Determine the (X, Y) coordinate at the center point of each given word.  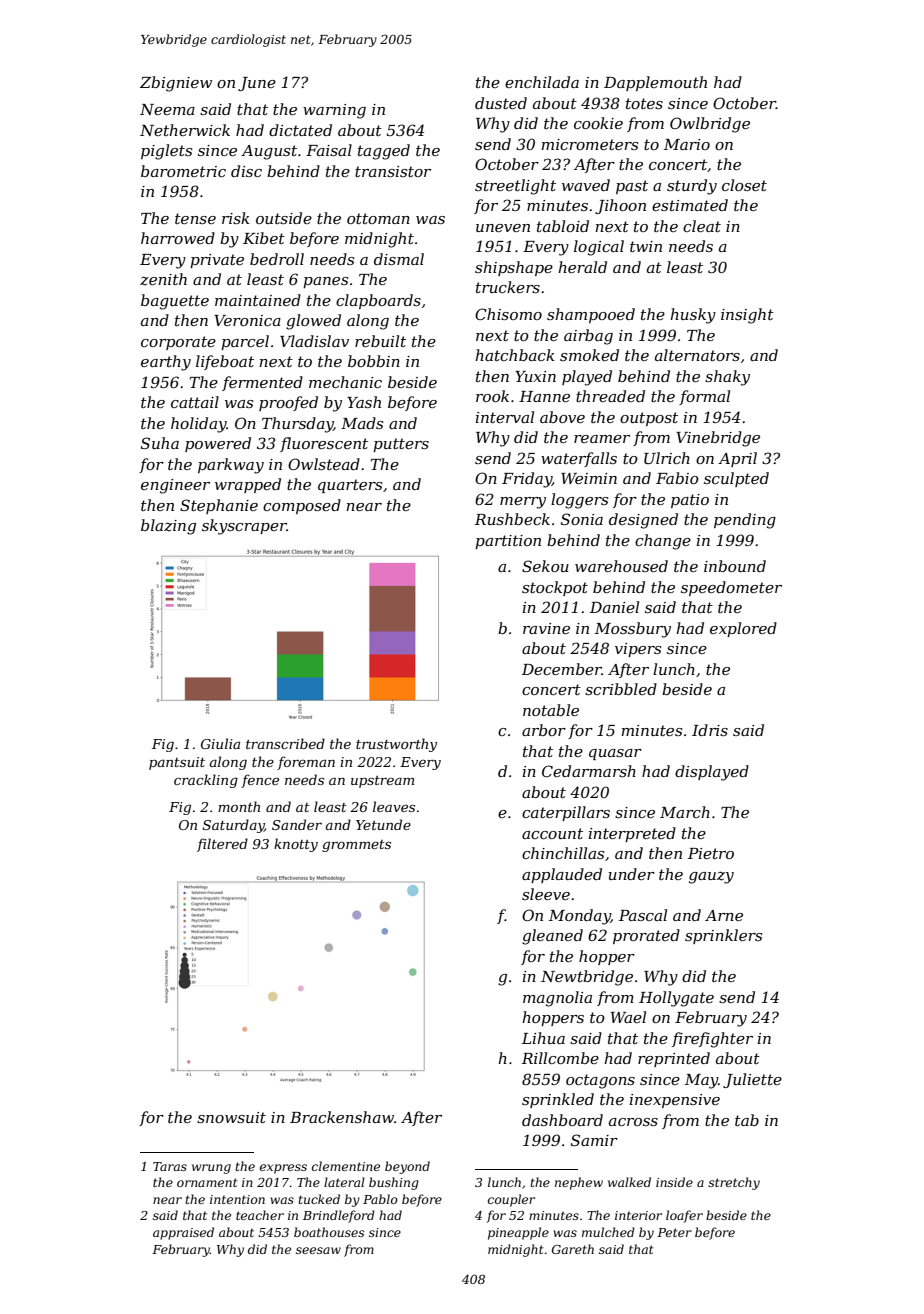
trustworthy (396, 745)
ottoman (378, 218)
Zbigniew (176, 84)
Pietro (711, 853)
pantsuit (177, 763)
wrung (211, 1169)
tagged (384, 152)
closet (744, 185)
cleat (702, 226)
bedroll (277, 259)
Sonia (582, 519)
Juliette (752, 1080)
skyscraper (244, 527)
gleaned (552, 937)
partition (508, 542)
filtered (222, 845)
